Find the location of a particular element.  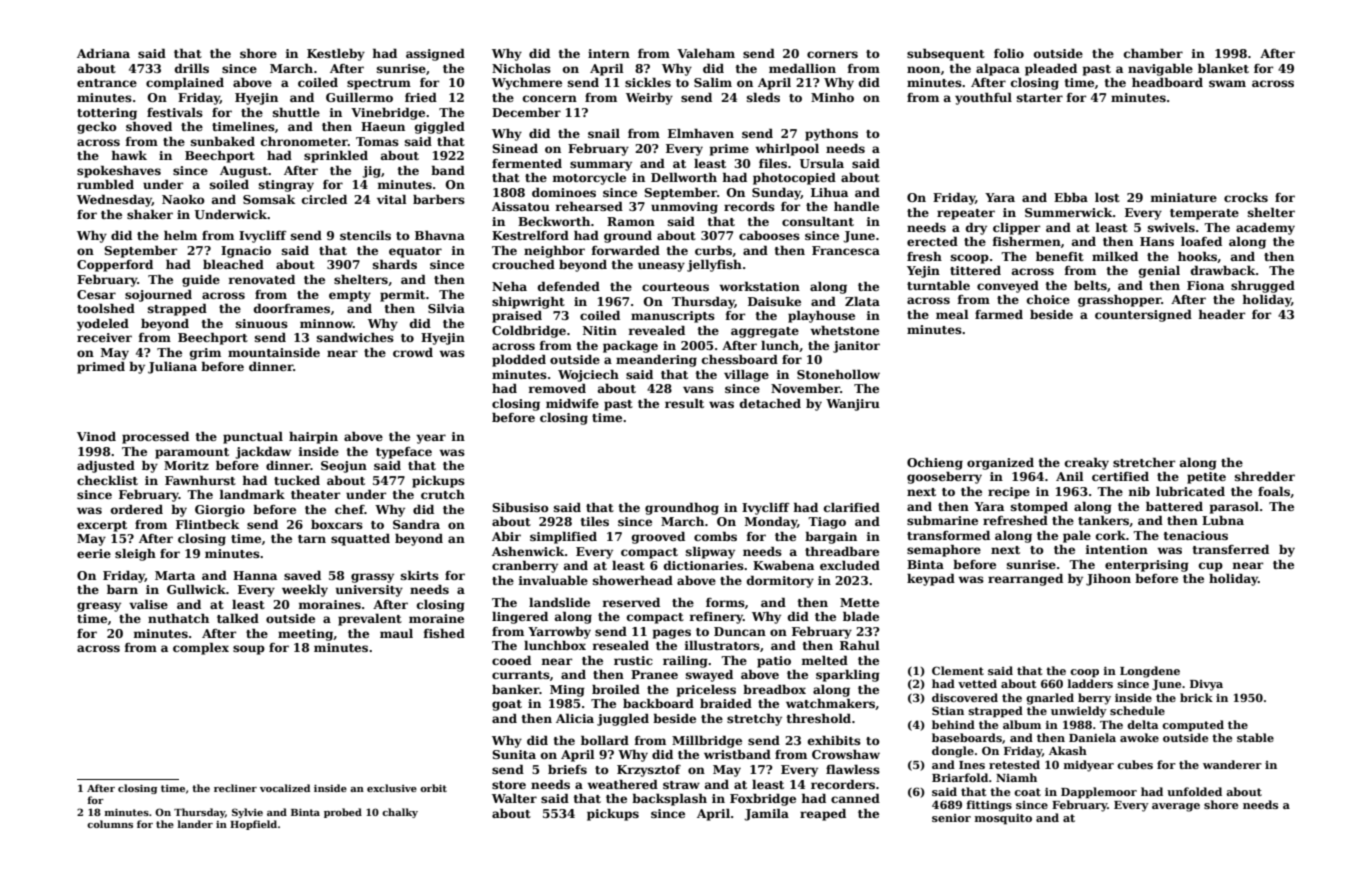

header is located at coordinates (1221, 314).
